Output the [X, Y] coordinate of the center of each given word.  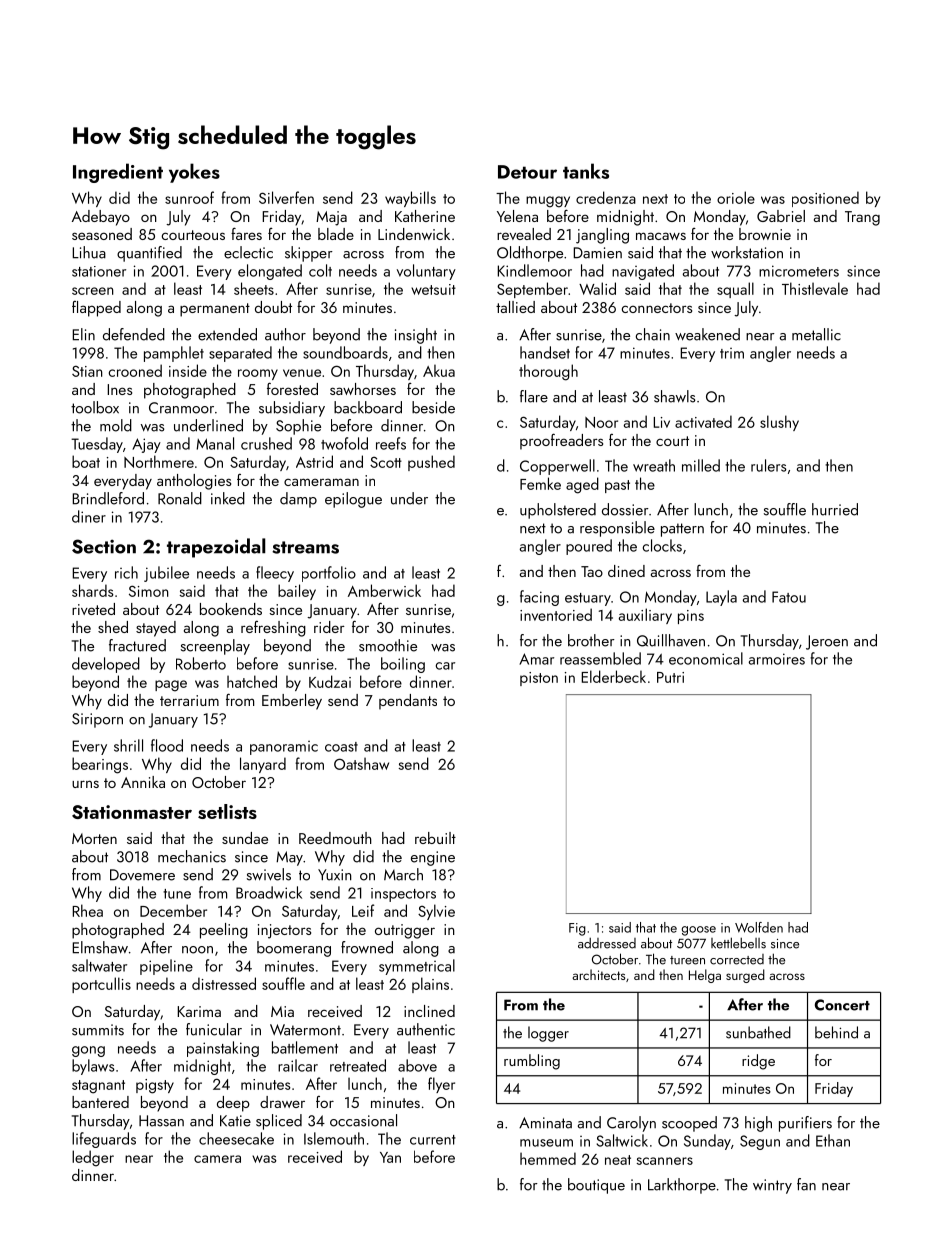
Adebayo [101, 218]
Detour [527, 172]
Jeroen [827, 642]
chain [653, 334]
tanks [586, 171]
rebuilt [435, 838]
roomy [258, 374]
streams [305, 547]
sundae [245, 838]
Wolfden [759, 927]
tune [177, 894]
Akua [439, 370]
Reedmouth [335, 838]
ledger [93, 1158]
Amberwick [384, 590]
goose [698, 931]
